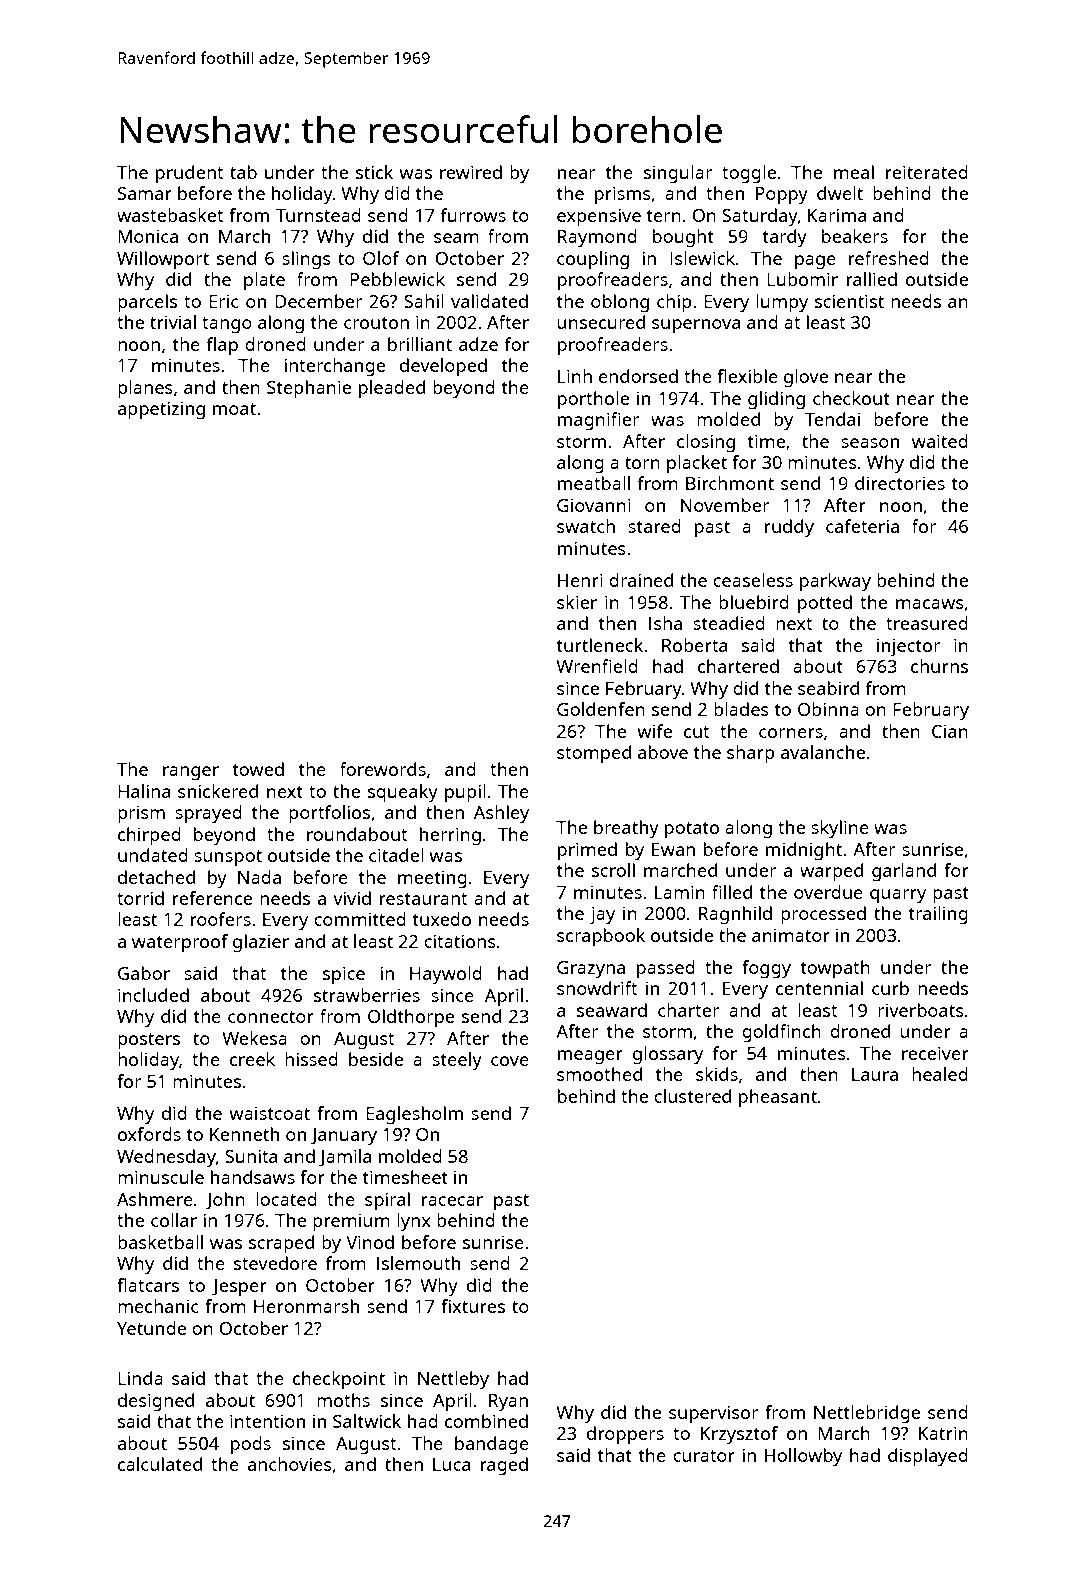 The image size is (1086, 1573). I want to click on rewired, so click(471, 172).
